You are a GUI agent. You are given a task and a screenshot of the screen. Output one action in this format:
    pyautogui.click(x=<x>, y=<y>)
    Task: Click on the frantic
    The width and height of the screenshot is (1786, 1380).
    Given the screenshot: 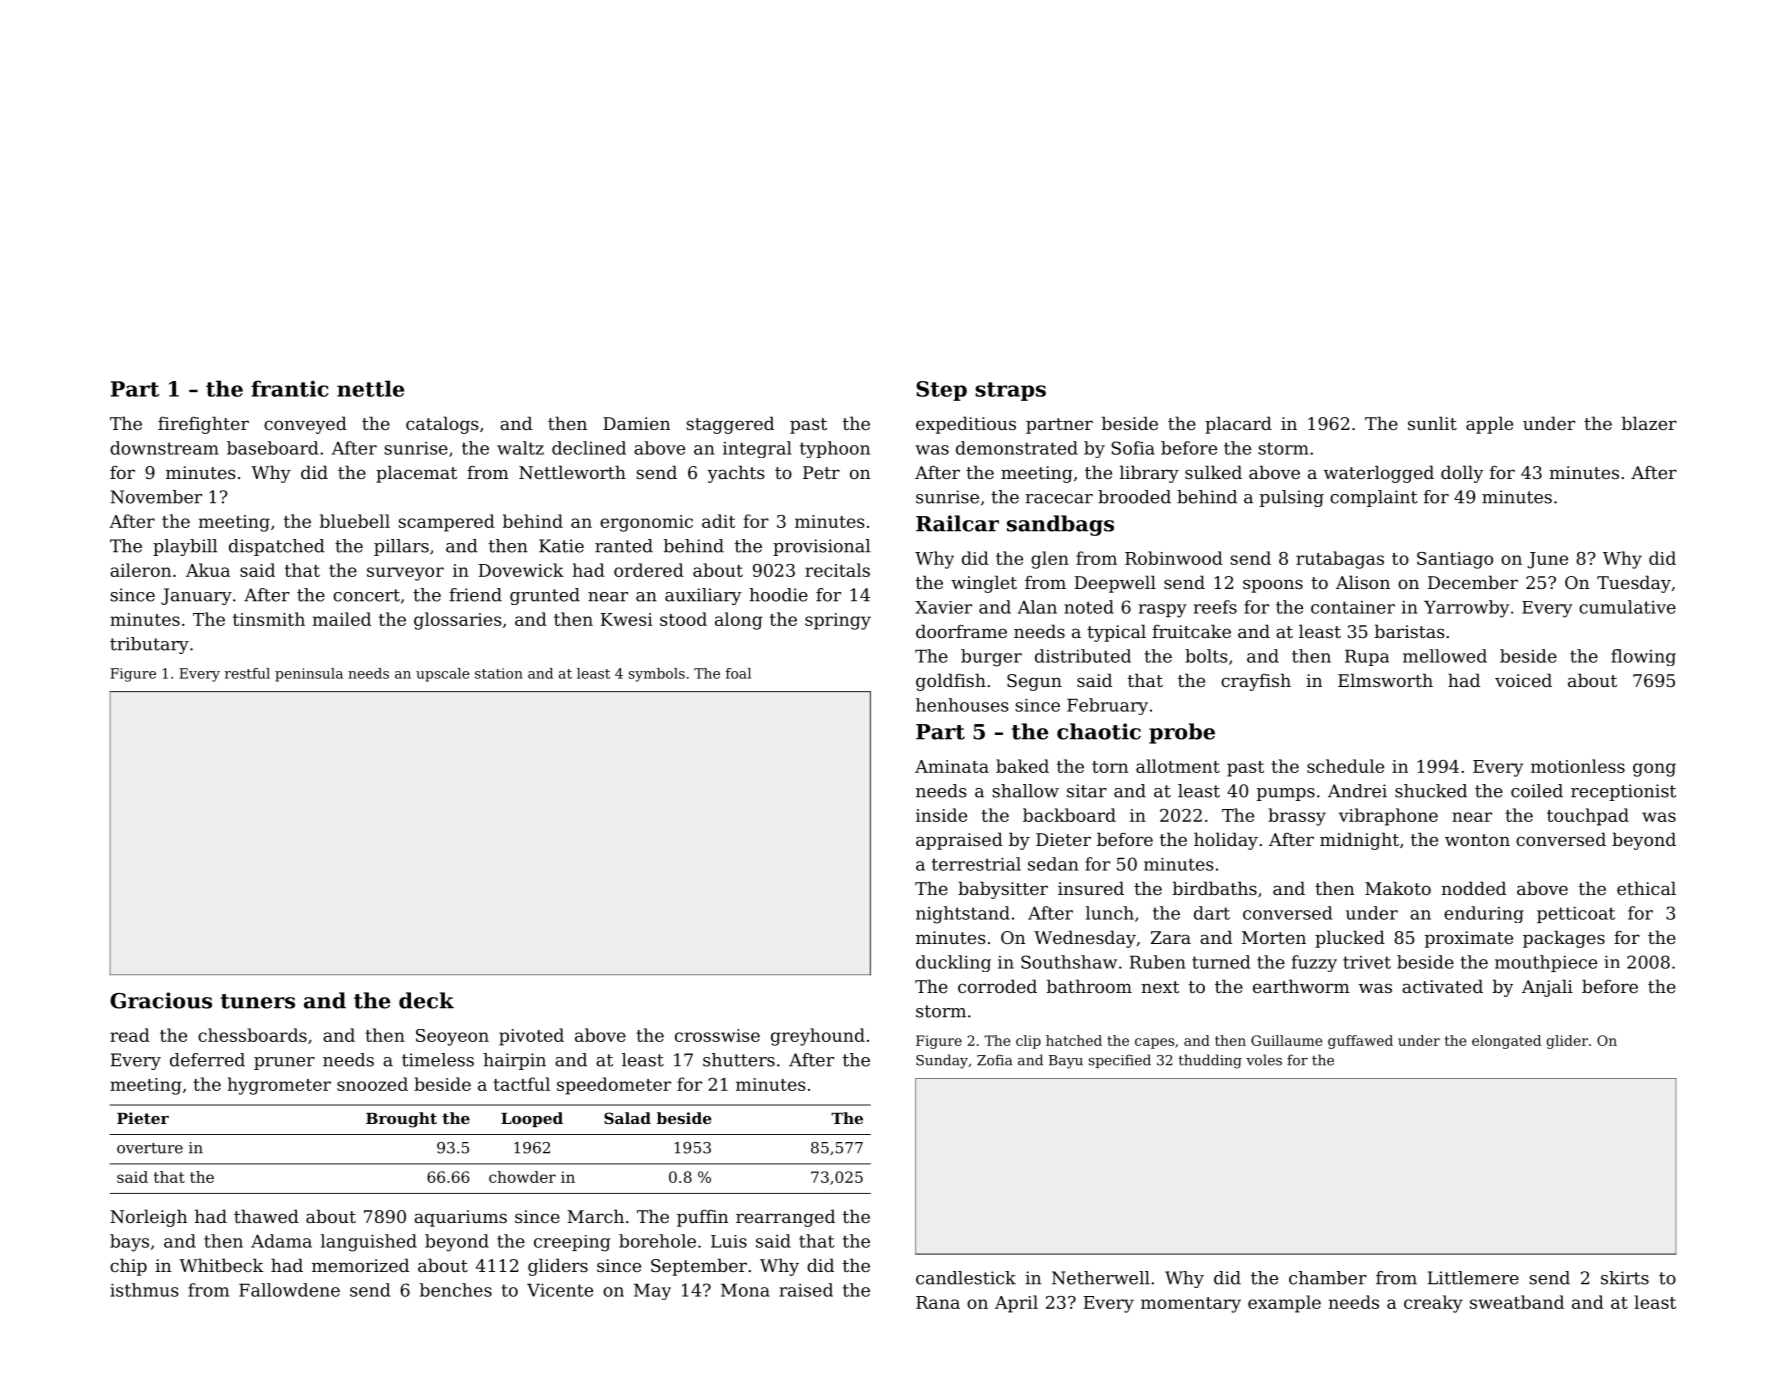 What is the action you would take?
    pyautogui.click(x=290, y=388)
